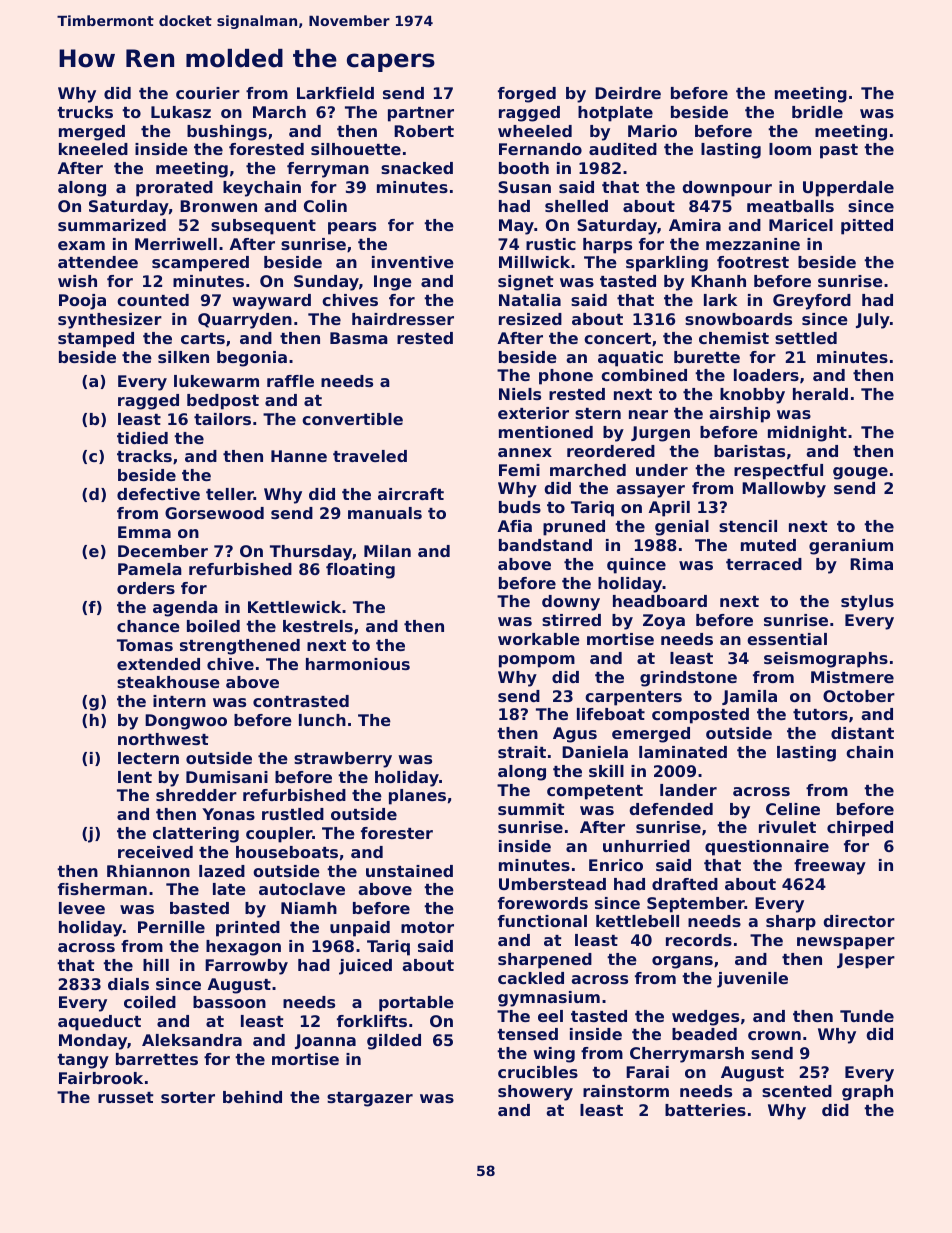 Image resolution: width=952 pixels, height=1233 pixels. I want to click on stargazer, so click(370, 1099).
